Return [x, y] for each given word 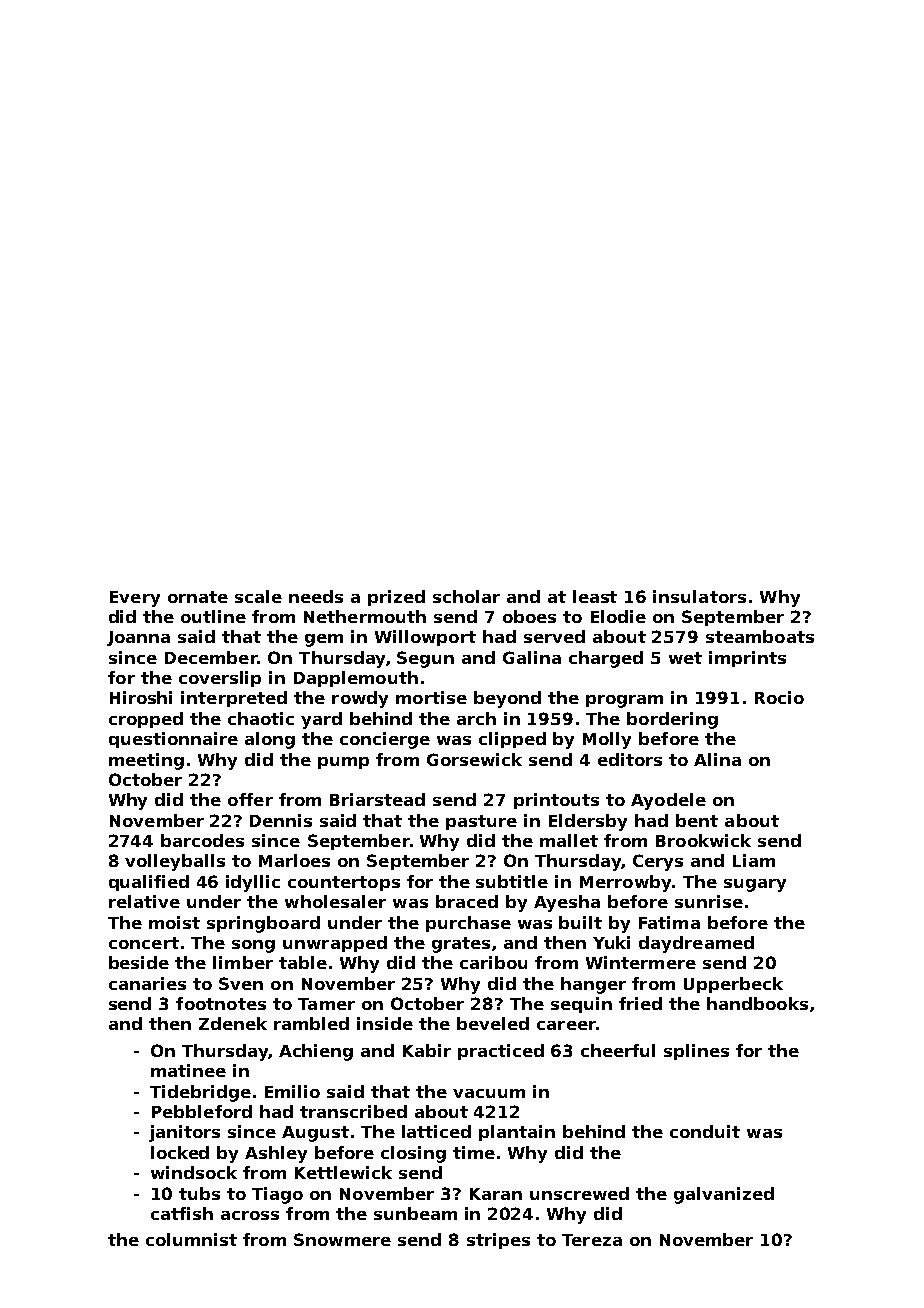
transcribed [353, 1111]
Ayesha [567, 903]
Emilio [292, 1091]
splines [696, 1052]
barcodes [202, 840]
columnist [191, 1239]
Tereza [592, 1240]
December [211, 657]
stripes [498, 1241]
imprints [747, 659]
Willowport [425, 638]
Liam [754, 860]
